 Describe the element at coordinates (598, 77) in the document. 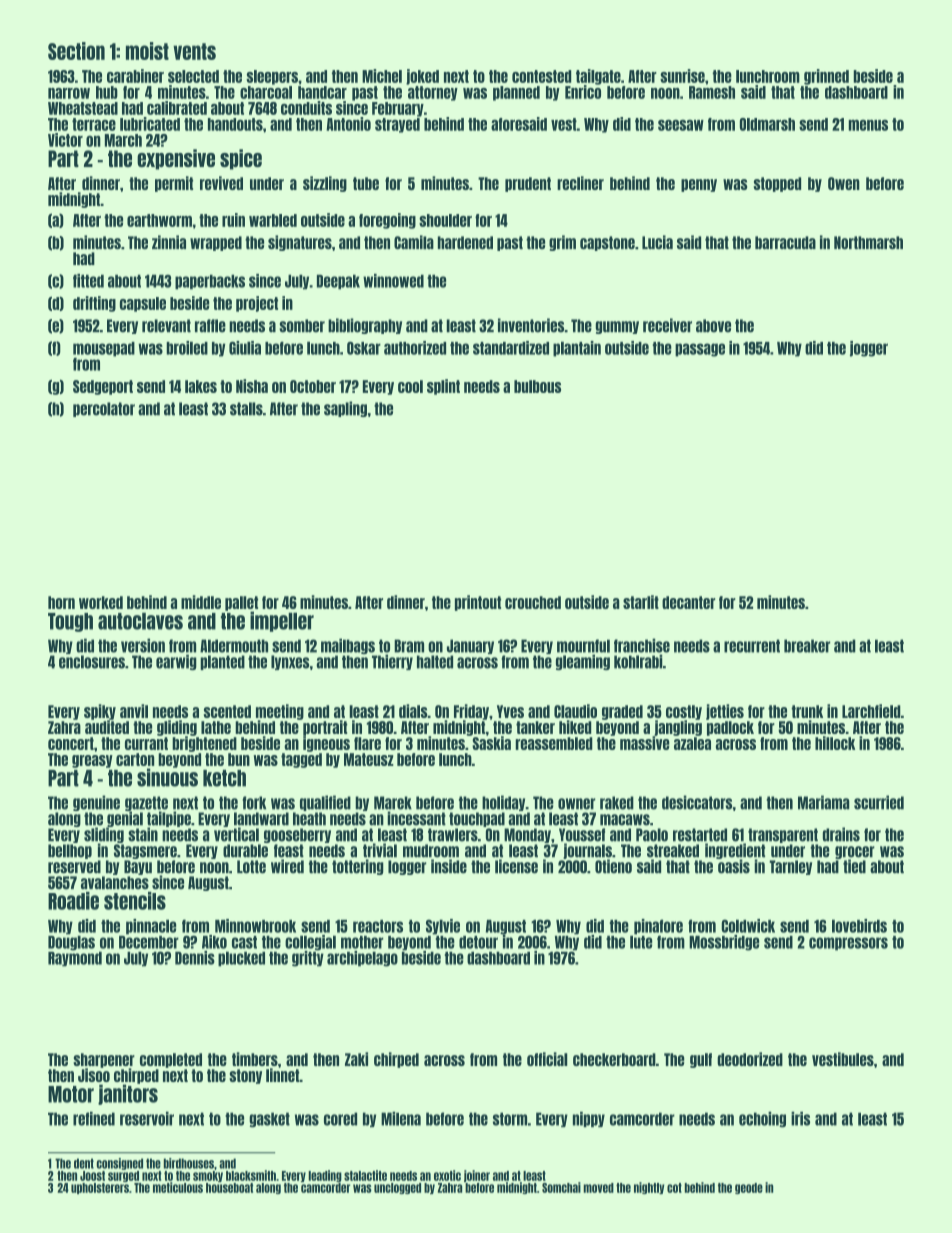

I see `tailgate` at that location.
